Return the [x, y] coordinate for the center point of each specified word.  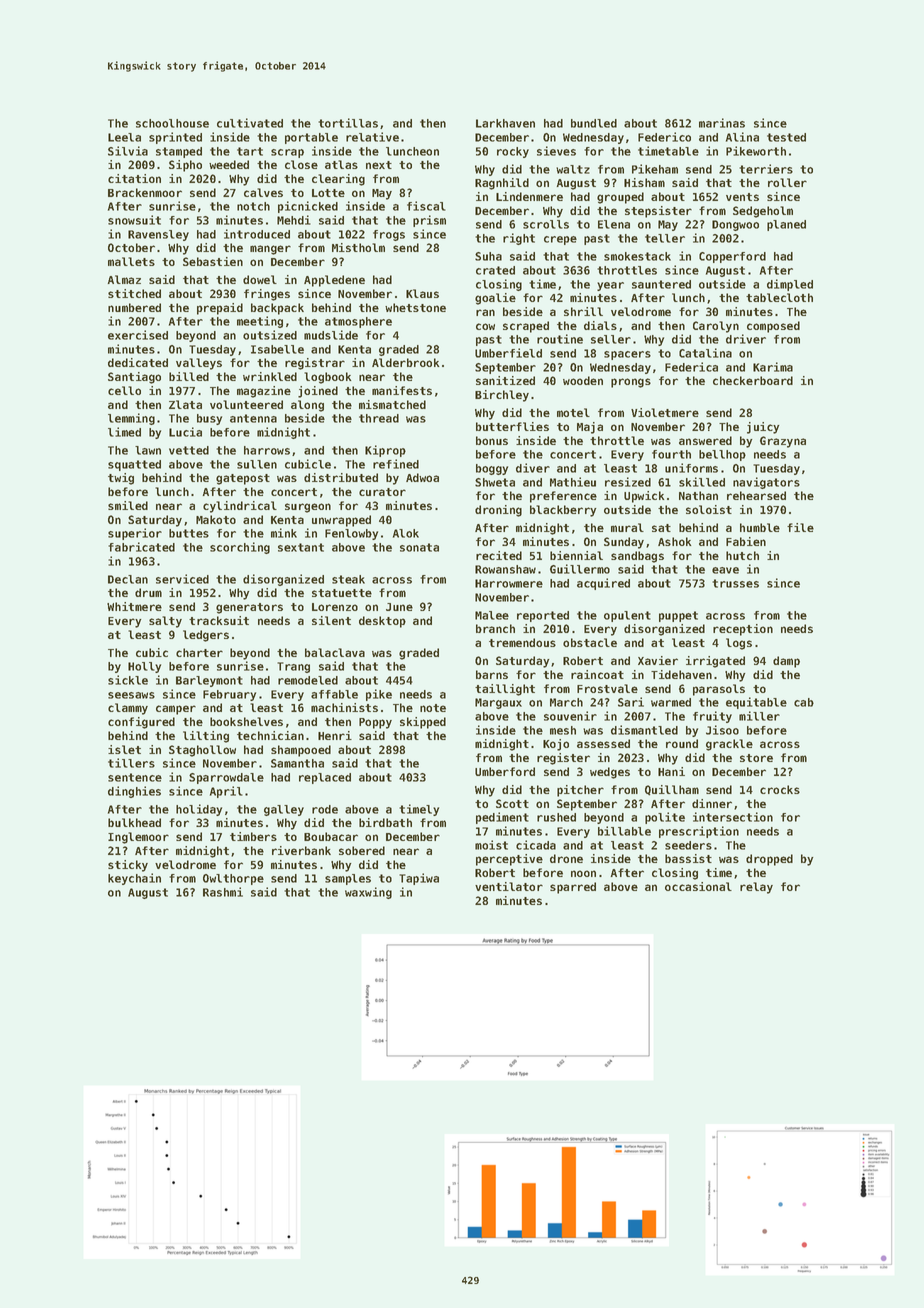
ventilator [509, 886]
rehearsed [756, 495]
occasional [698, 886]
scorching [240, 548]
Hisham [644, 182]
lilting [206, 737]
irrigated [715, 662]
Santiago [134, 378]
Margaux [498, 703]
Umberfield [508, 353]
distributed [341, 477]
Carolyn [716, 327]
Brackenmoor [145, 192]
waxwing [368, 893]
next [379, 165]
